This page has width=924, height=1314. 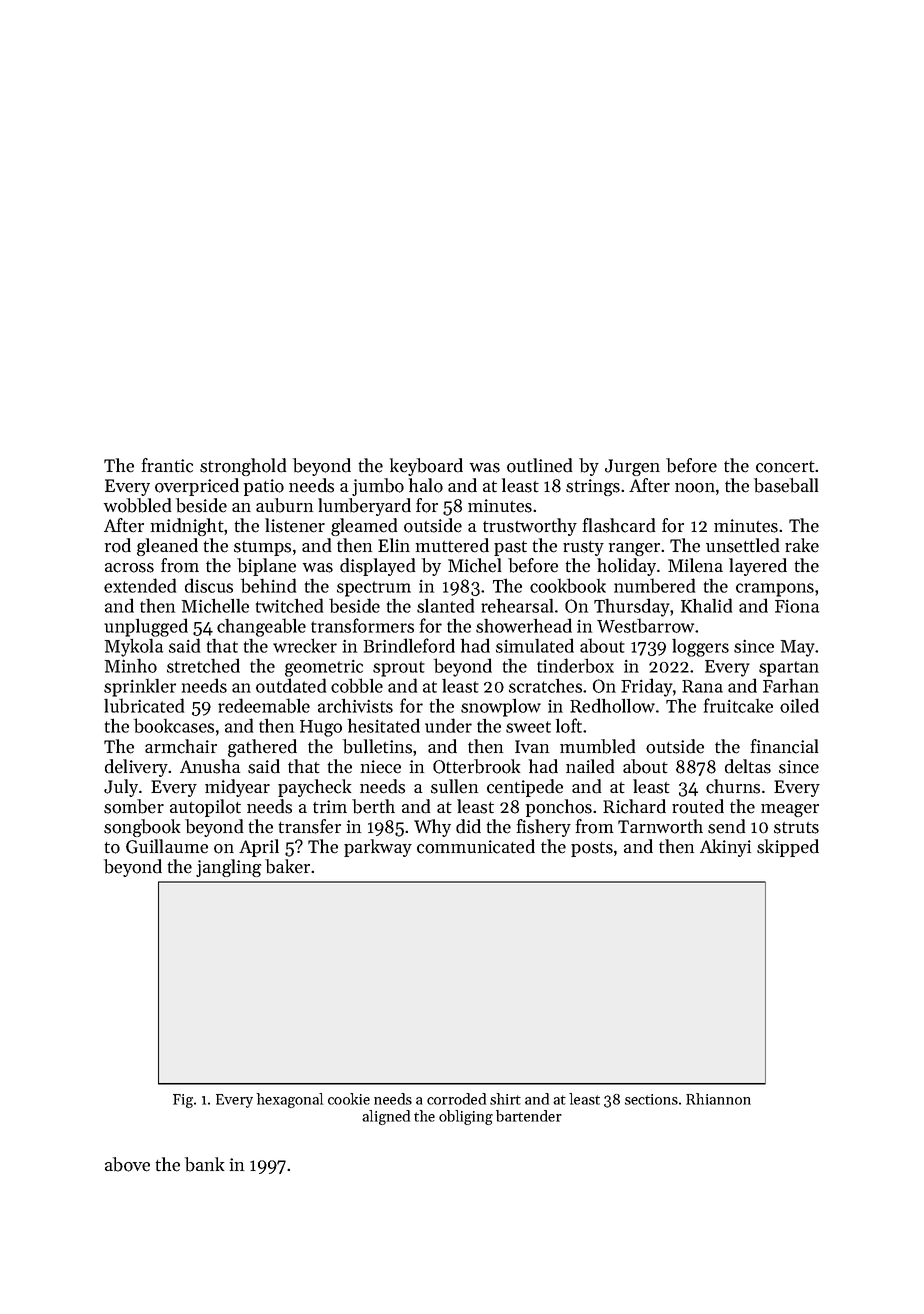 I want to click on discus, so click(x=209, y=585).
